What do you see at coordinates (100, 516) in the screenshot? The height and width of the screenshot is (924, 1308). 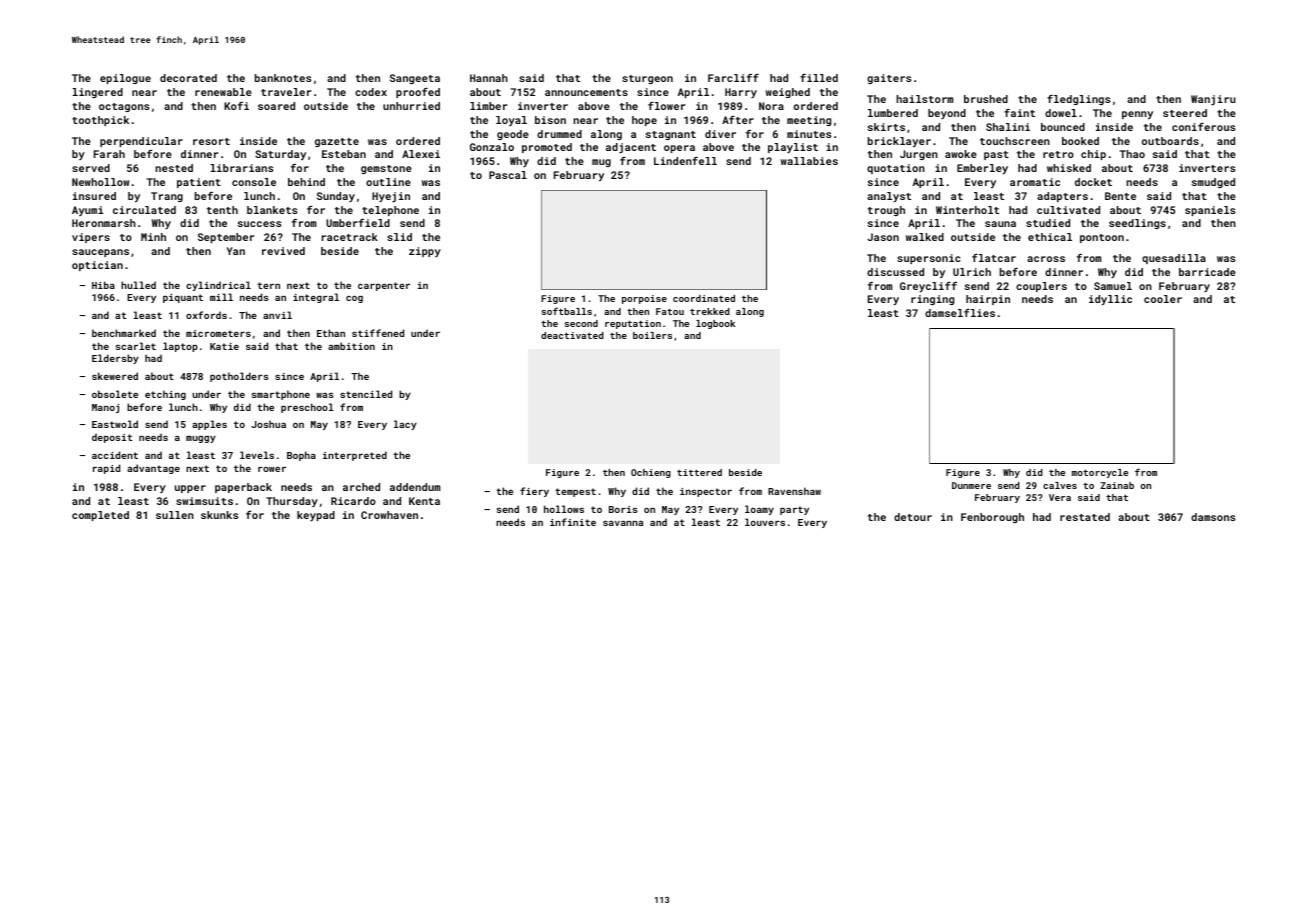 I see `completed` at bounding box center [100, 516].
